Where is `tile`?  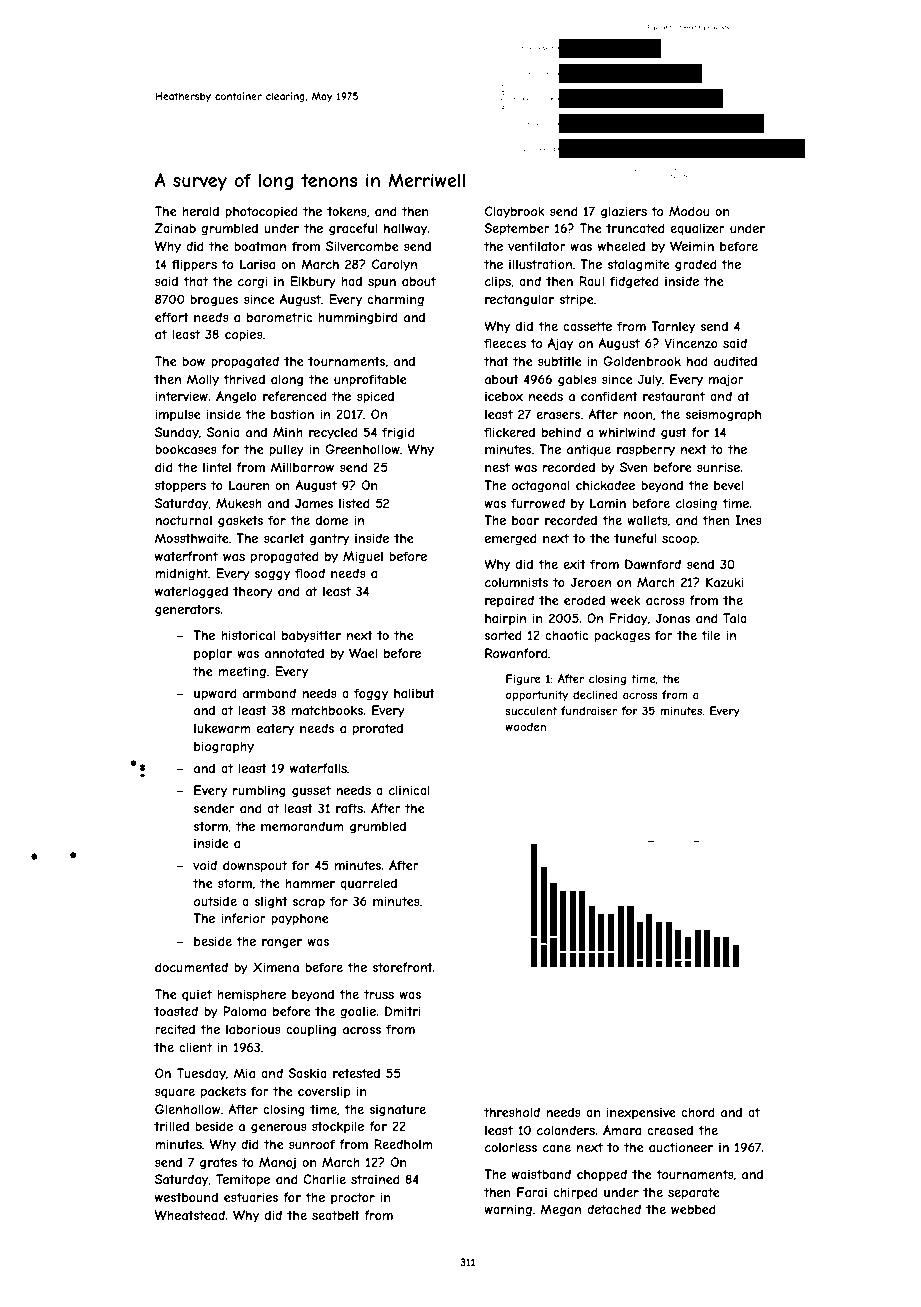
tile is located at coordinates (711, 635).
